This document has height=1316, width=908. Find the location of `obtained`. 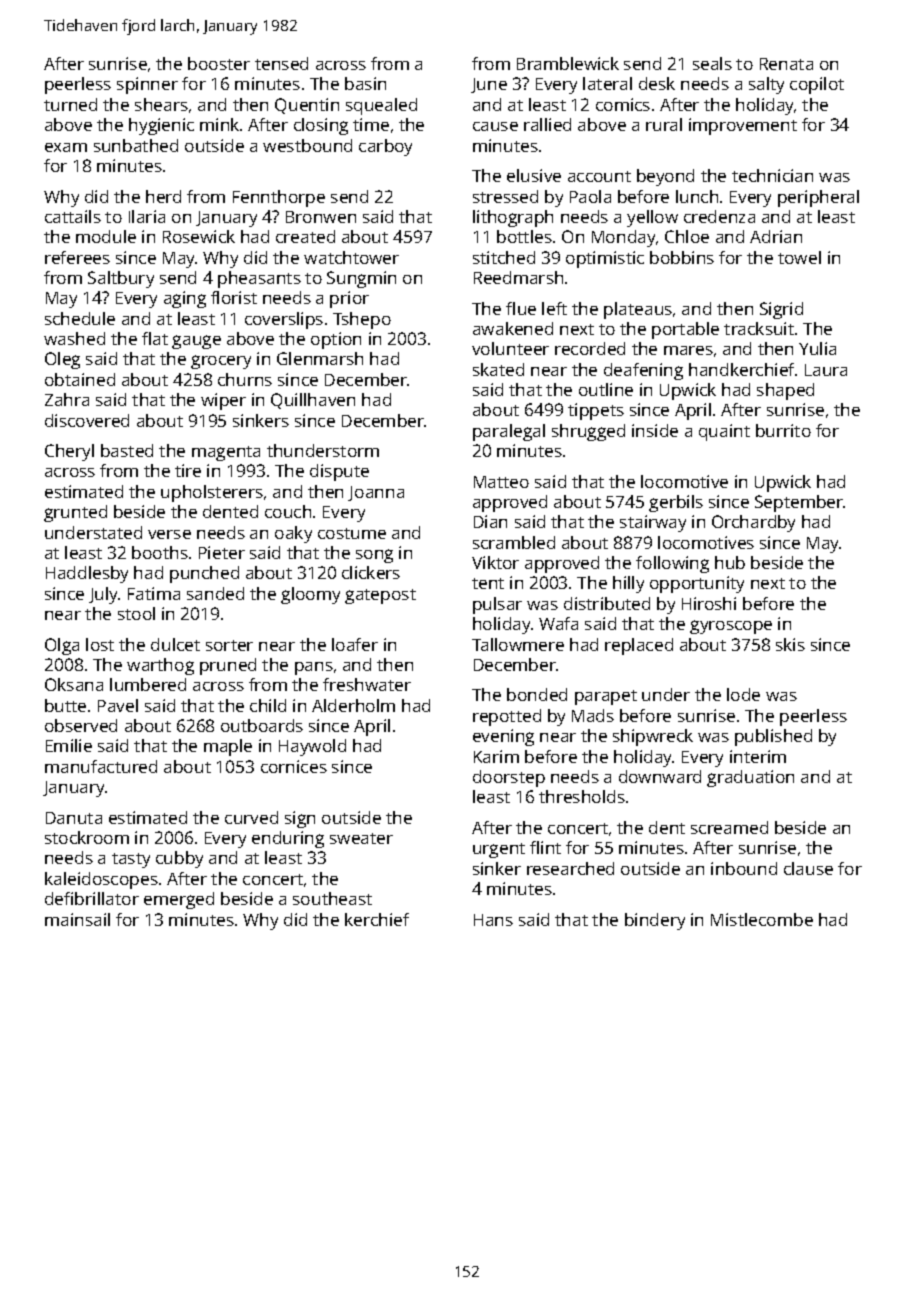

obtained is located at coordinates (80, 379).
